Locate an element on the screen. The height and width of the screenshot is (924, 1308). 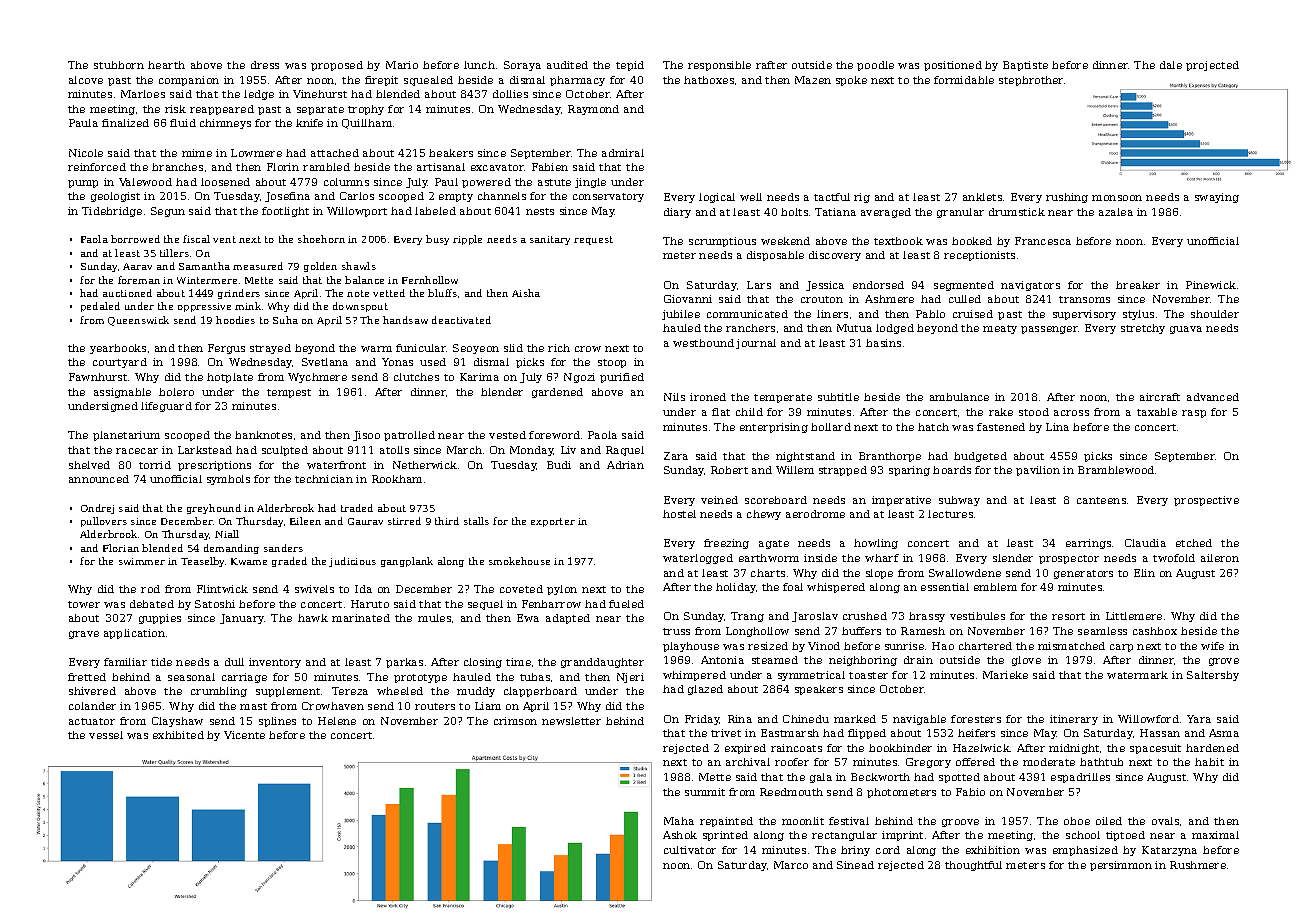
glazed is located at coordinates (705, 690).
